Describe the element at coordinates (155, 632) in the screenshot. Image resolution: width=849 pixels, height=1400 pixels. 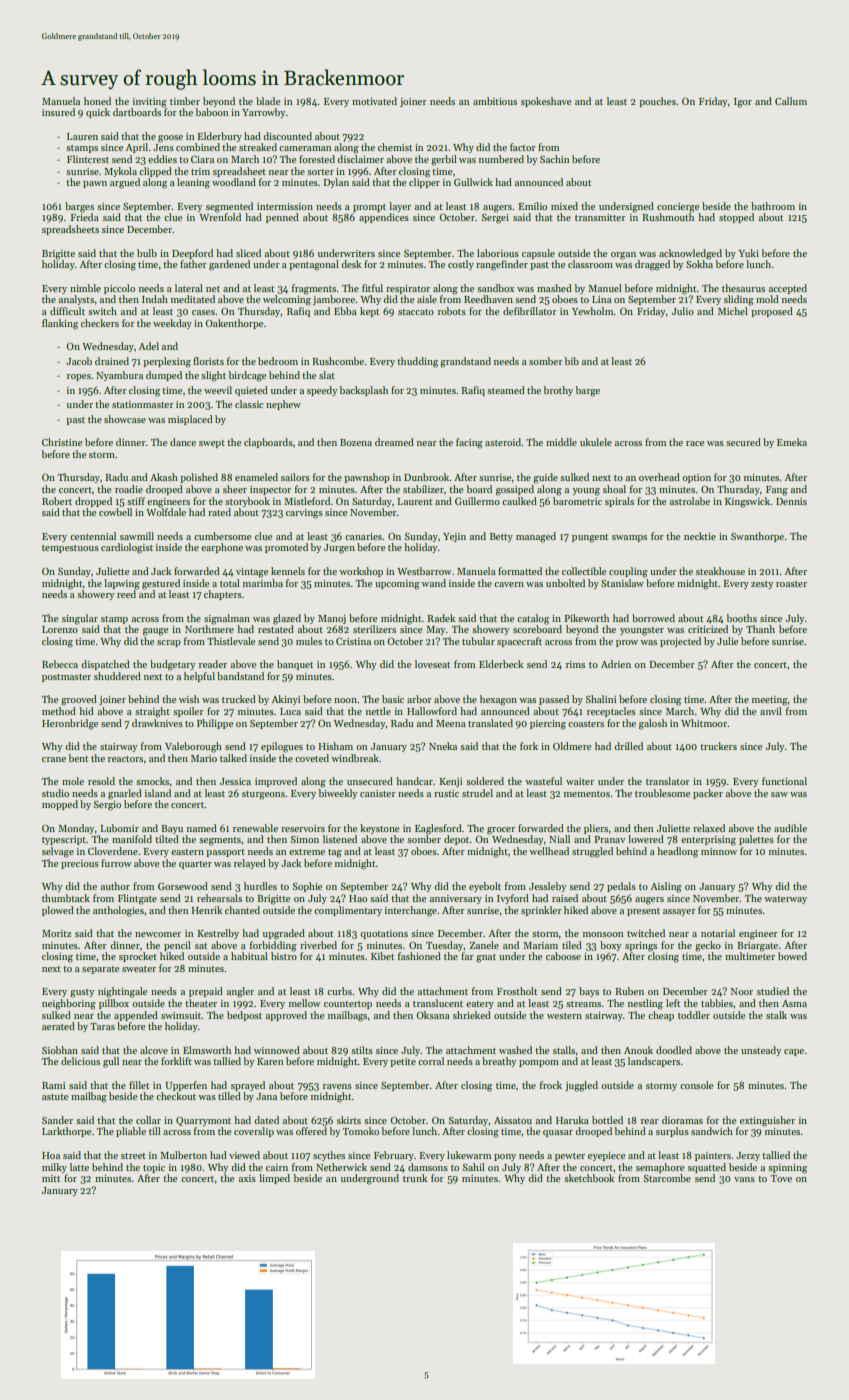
I see `gauge` at that location.
